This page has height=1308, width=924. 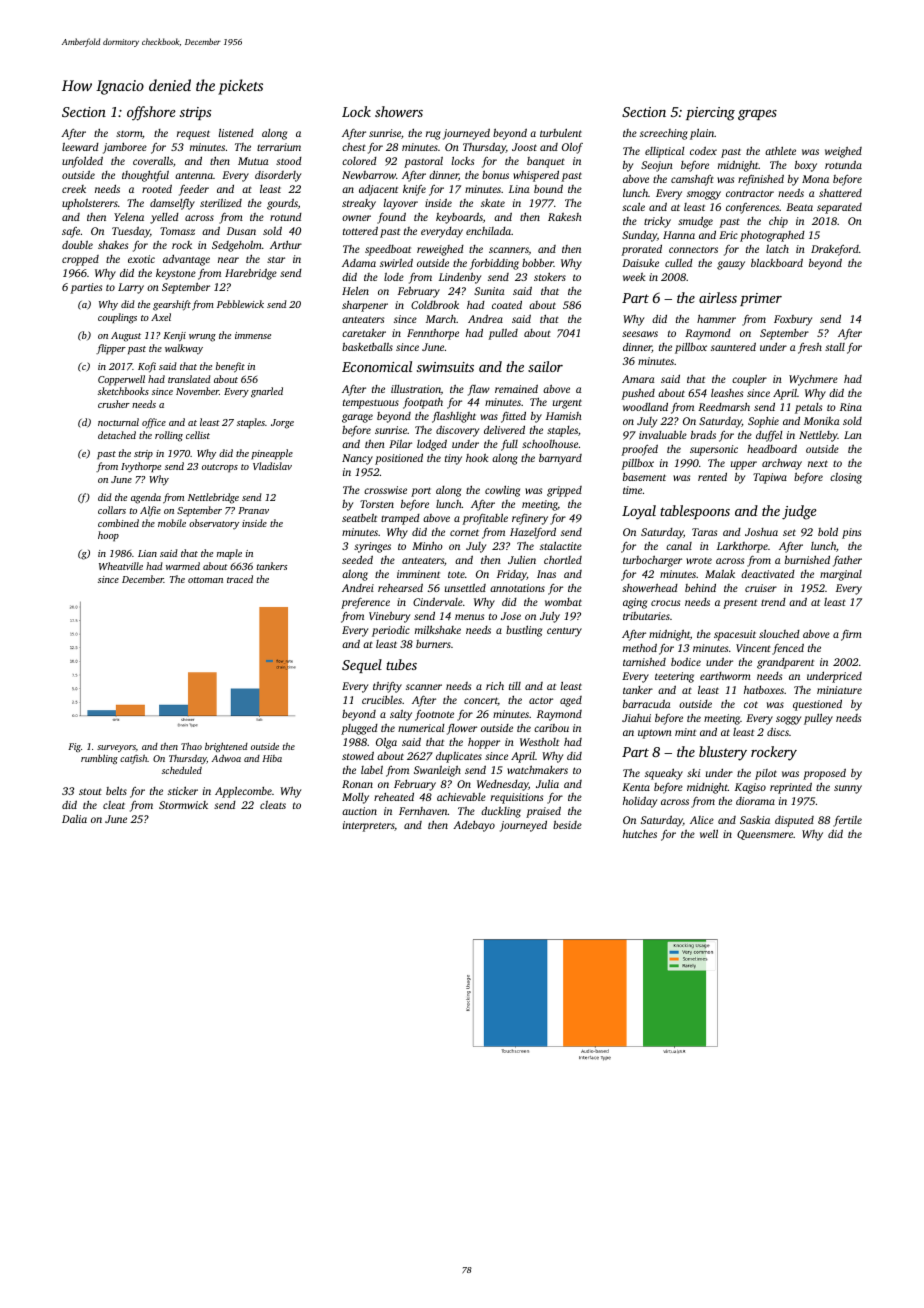 I want to click on Queensmere, so click(x=765, y=835).
